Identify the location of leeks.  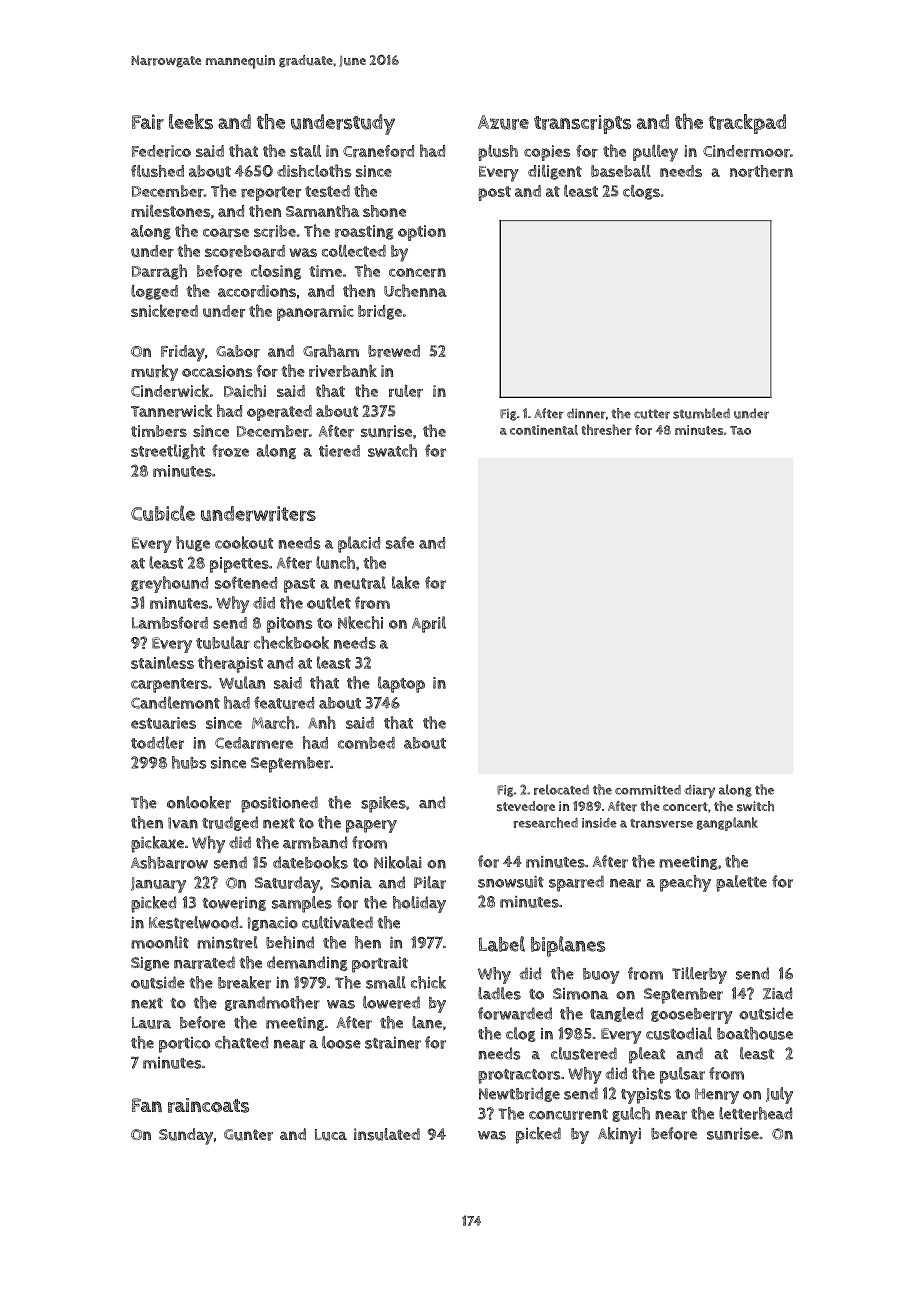
(191, 122).
